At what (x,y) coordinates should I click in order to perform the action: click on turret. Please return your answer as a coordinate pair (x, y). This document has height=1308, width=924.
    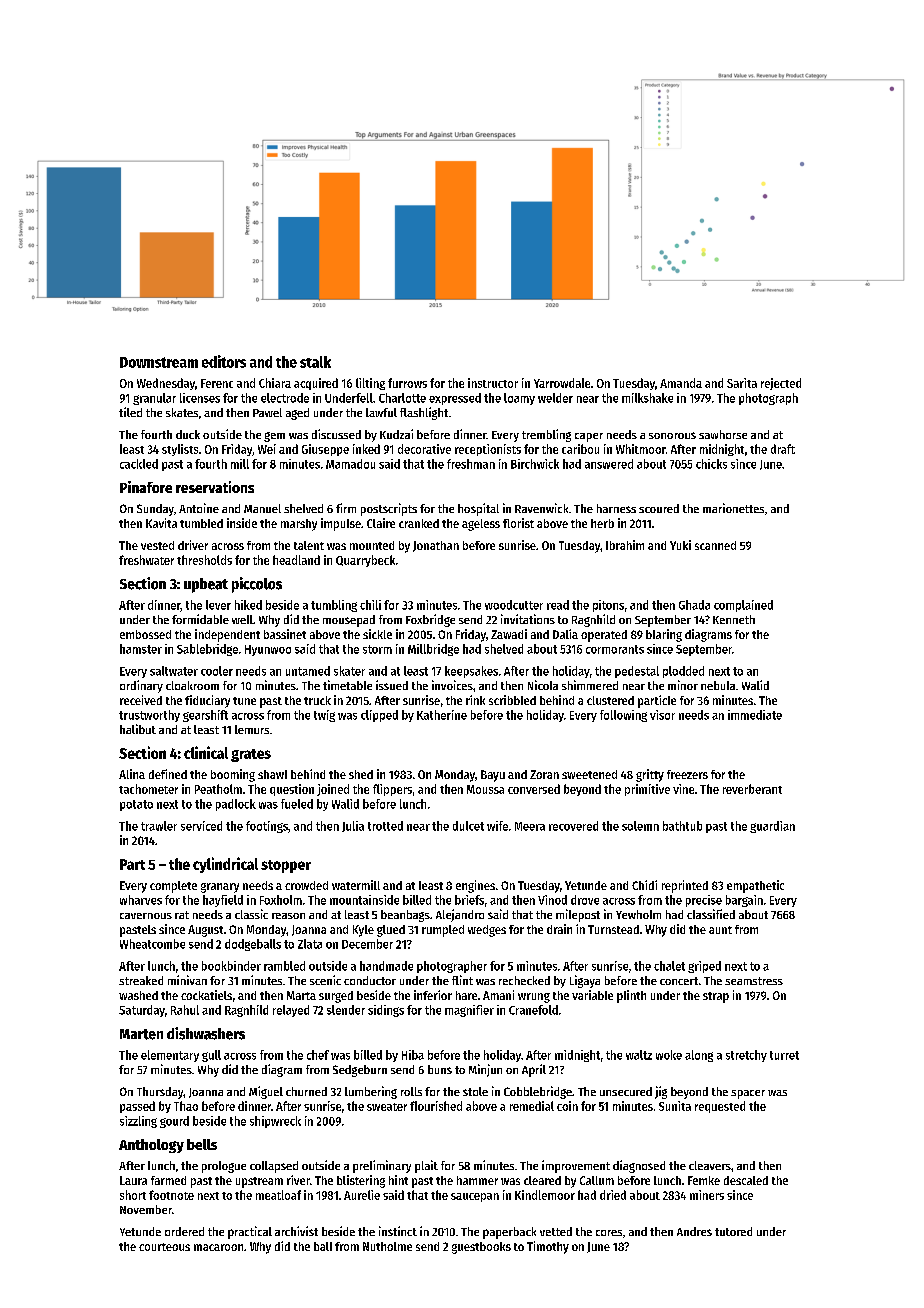
    Looking at the image, I should click on (784, 1055).
